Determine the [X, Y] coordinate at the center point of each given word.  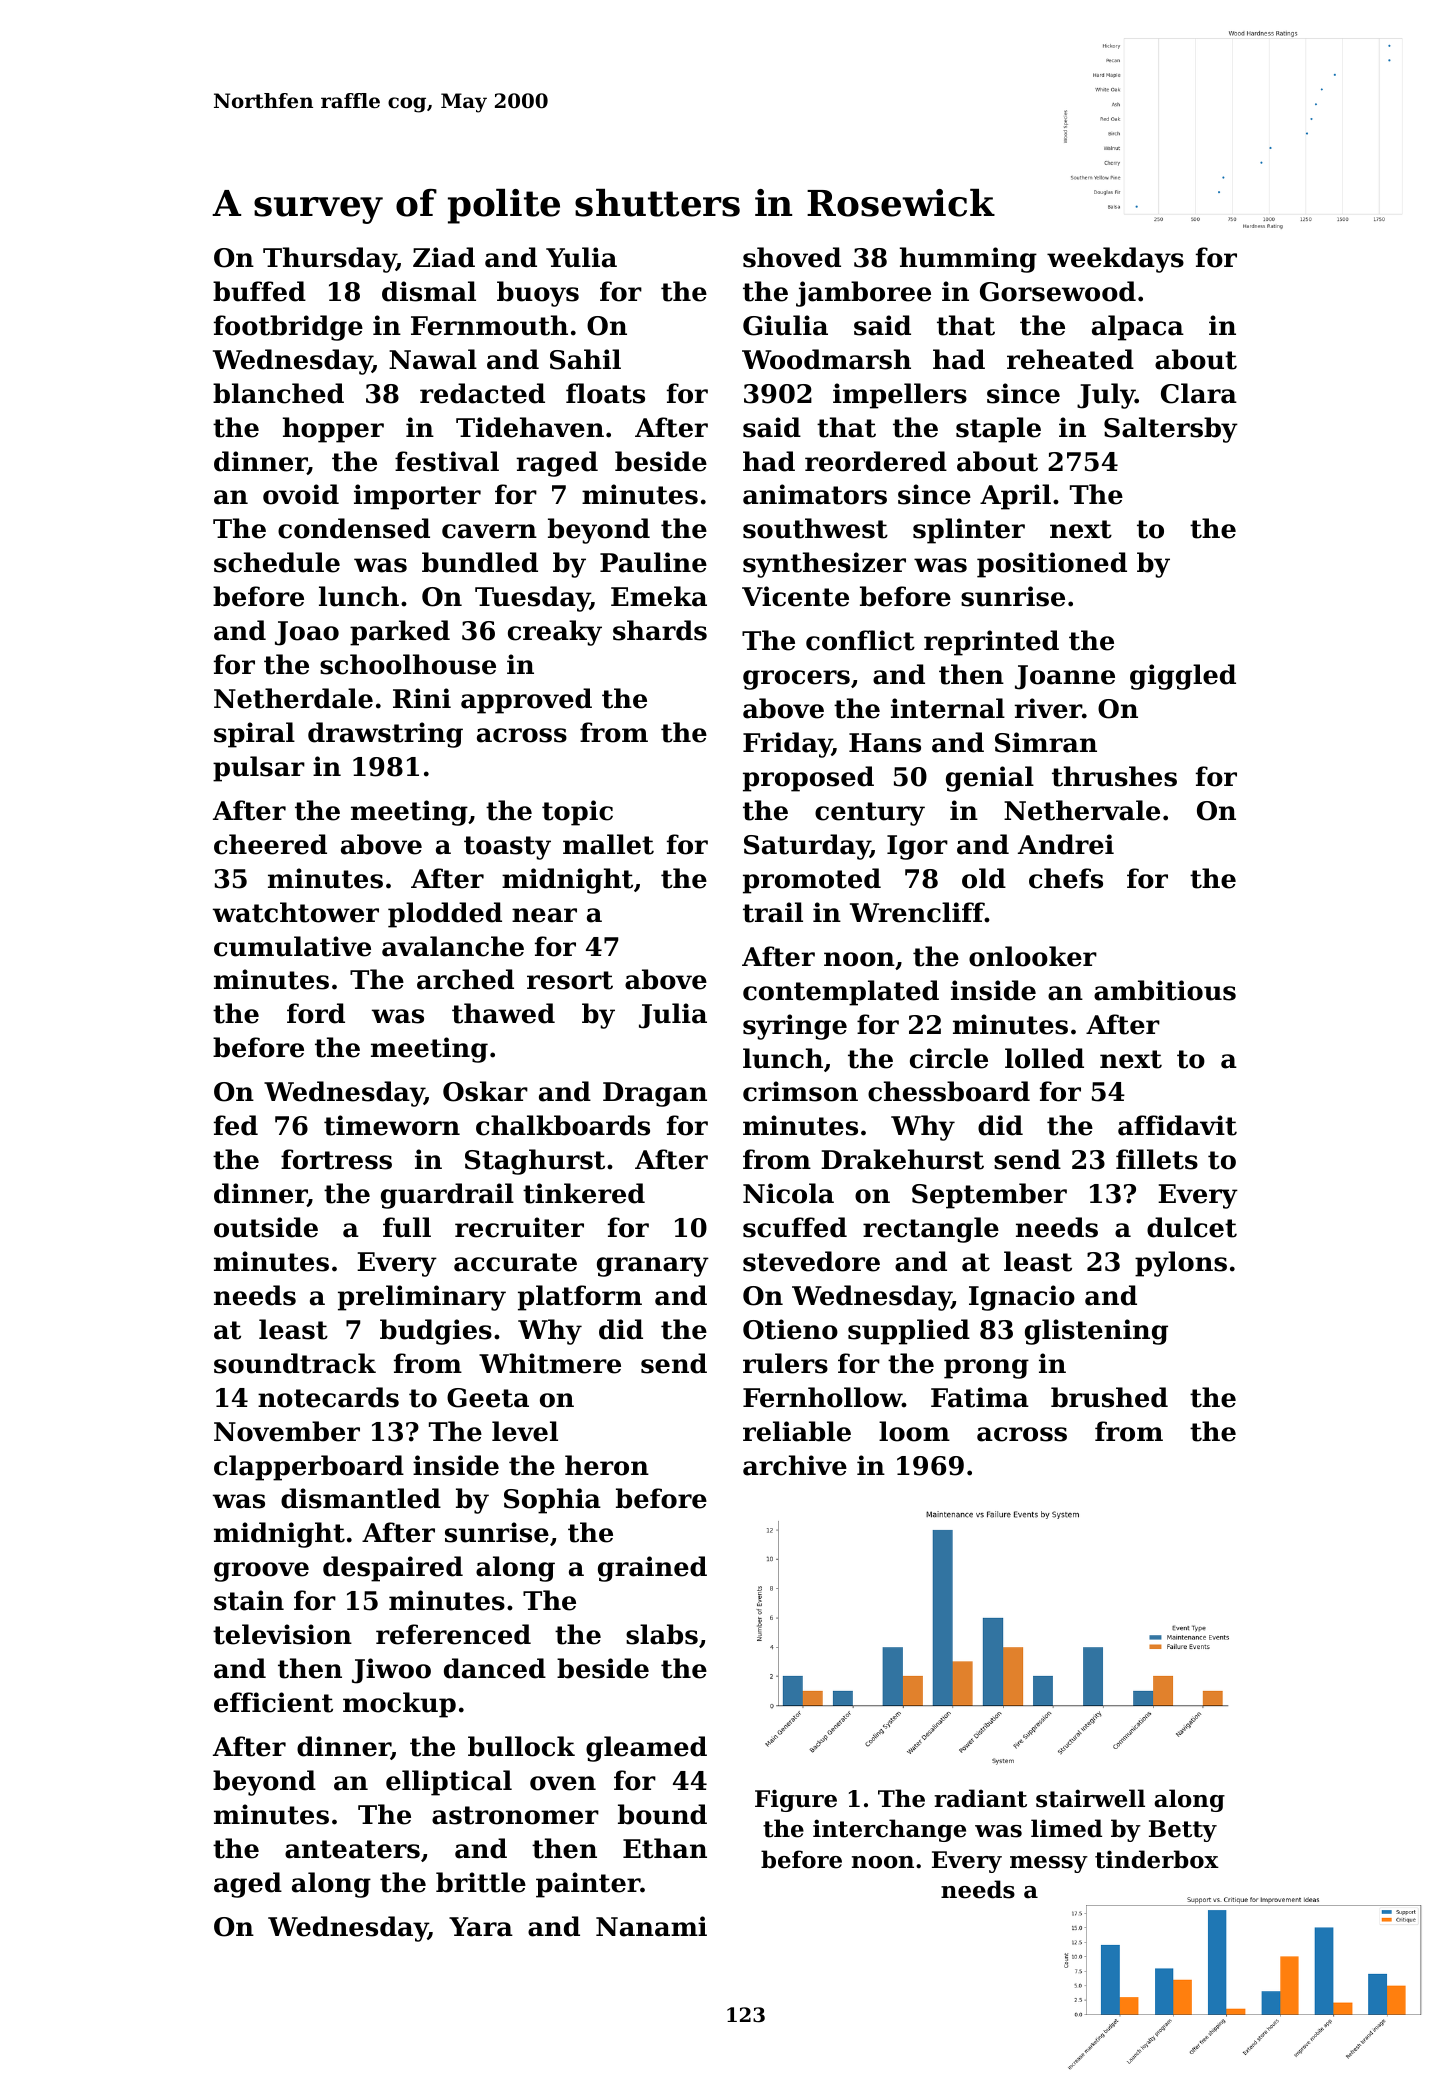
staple [998, 430]
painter [588, 1885]
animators [815, 494]
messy [1049, 1864]
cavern [489, 531]
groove [261, 1572]
